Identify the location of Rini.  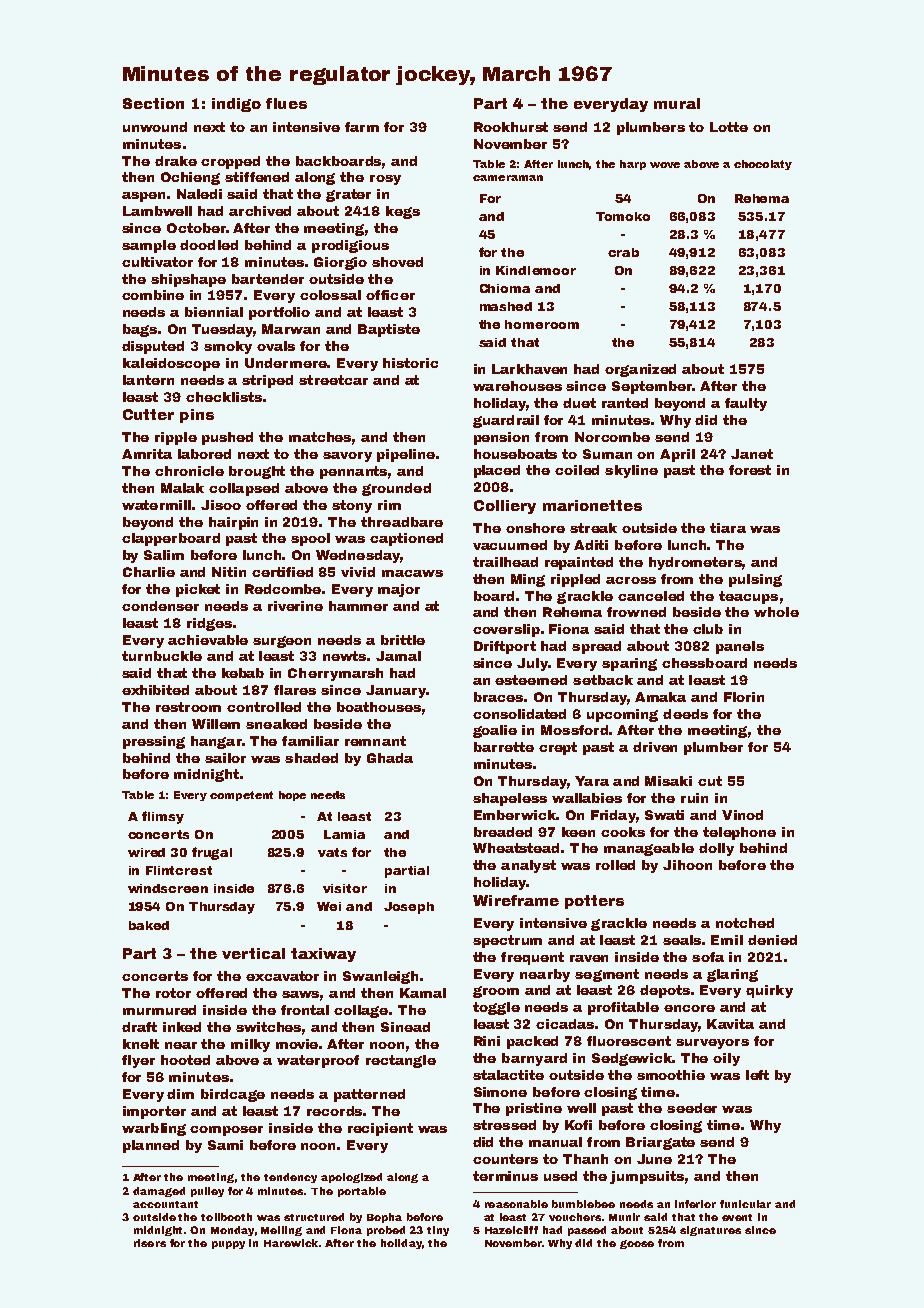
(487, 1041).
